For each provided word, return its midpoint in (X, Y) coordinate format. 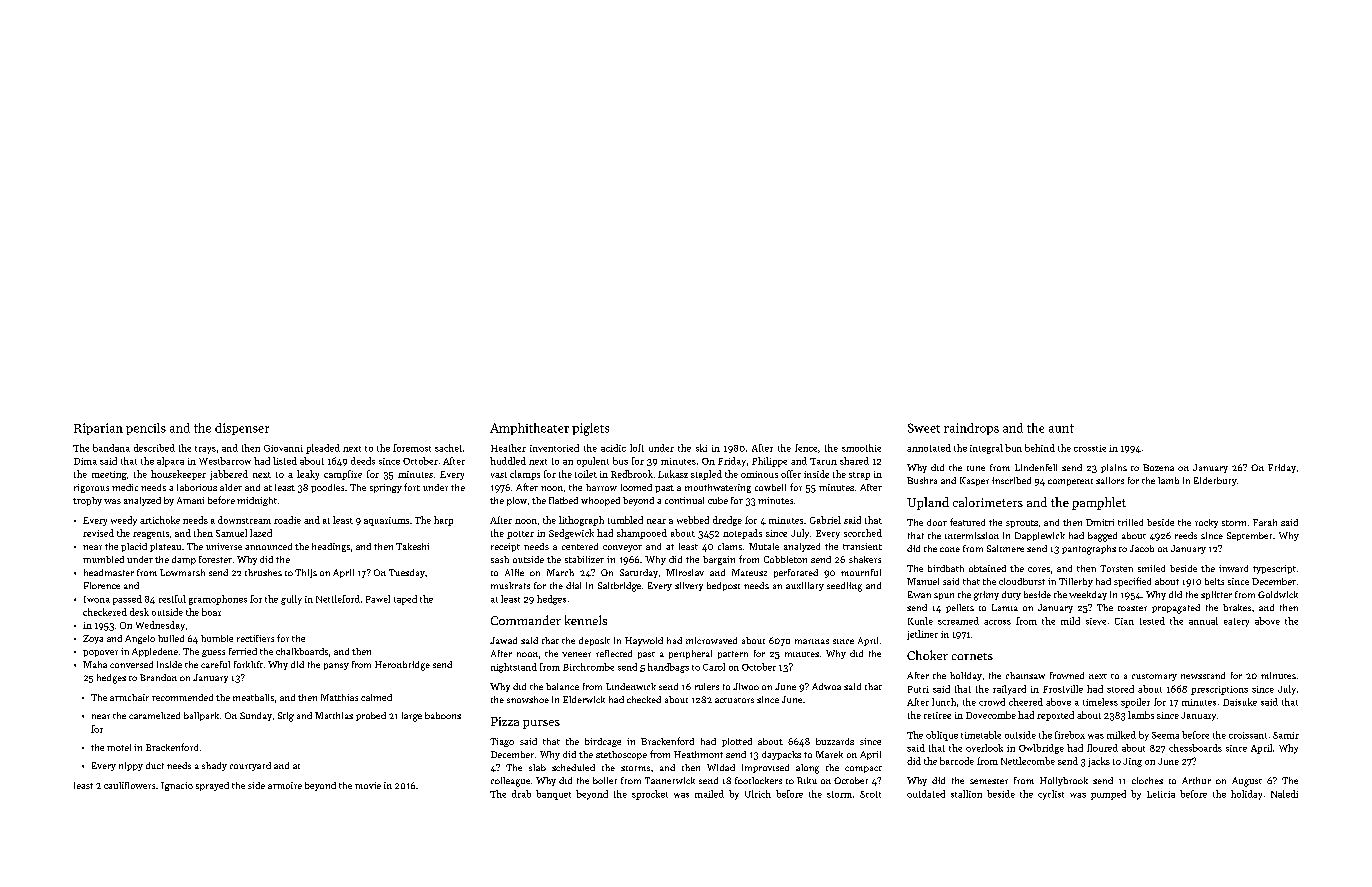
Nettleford (338, 599)
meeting (109, 475)
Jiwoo (746, 686)
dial (573, 585)
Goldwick (1278, 594)
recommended (182, 697)
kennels (586, 620)
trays (205, 450)
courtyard (250, 766)
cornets (972, 656)
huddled (508, 461)
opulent (593, 462)
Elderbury (1215, 481)
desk (139, 612)
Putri (918, 689)
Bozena (1158, 467)
